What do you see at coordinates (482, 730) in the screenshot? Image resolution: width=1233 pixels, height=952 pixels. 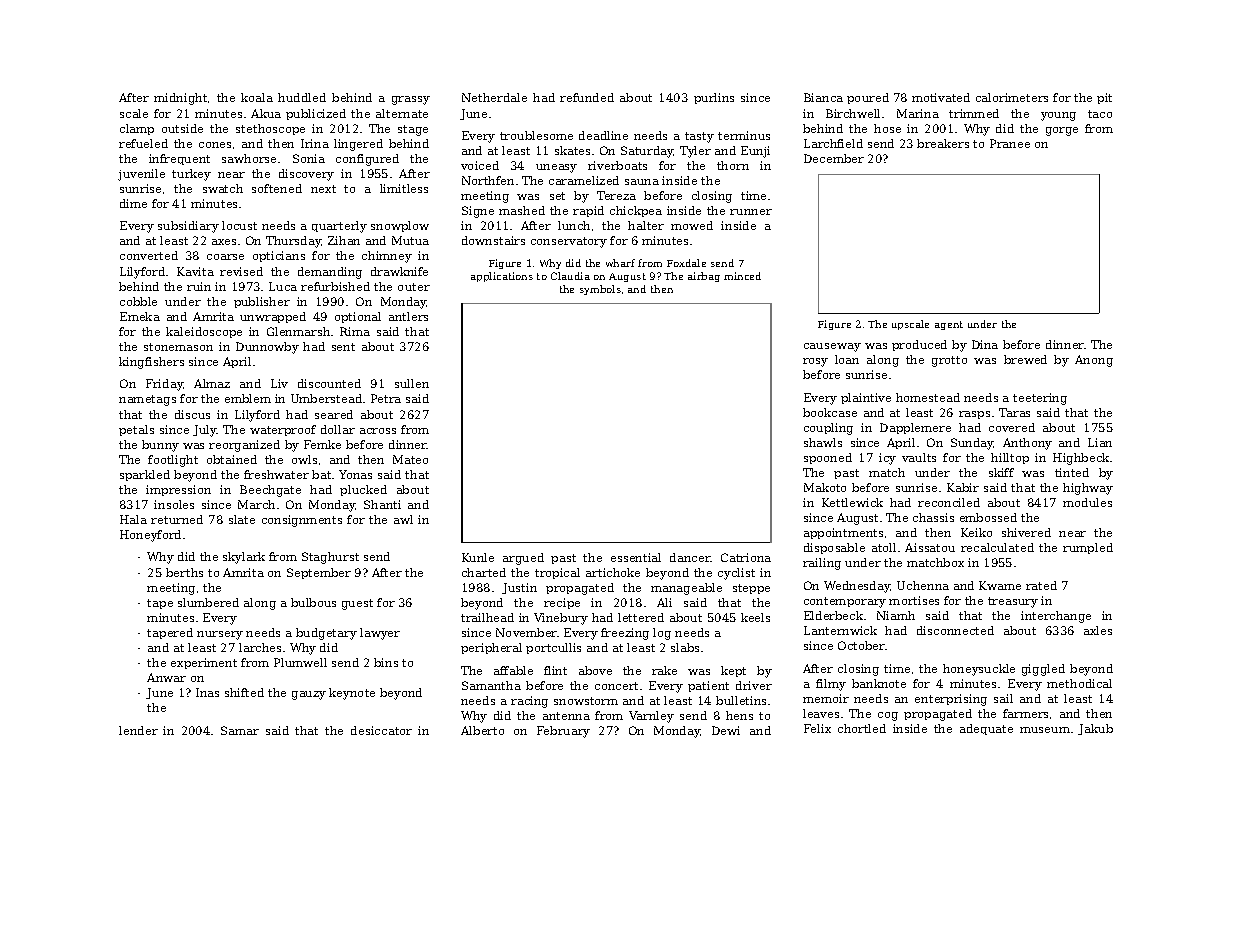 I see `Alberto` at bounding box center [482, 730].
